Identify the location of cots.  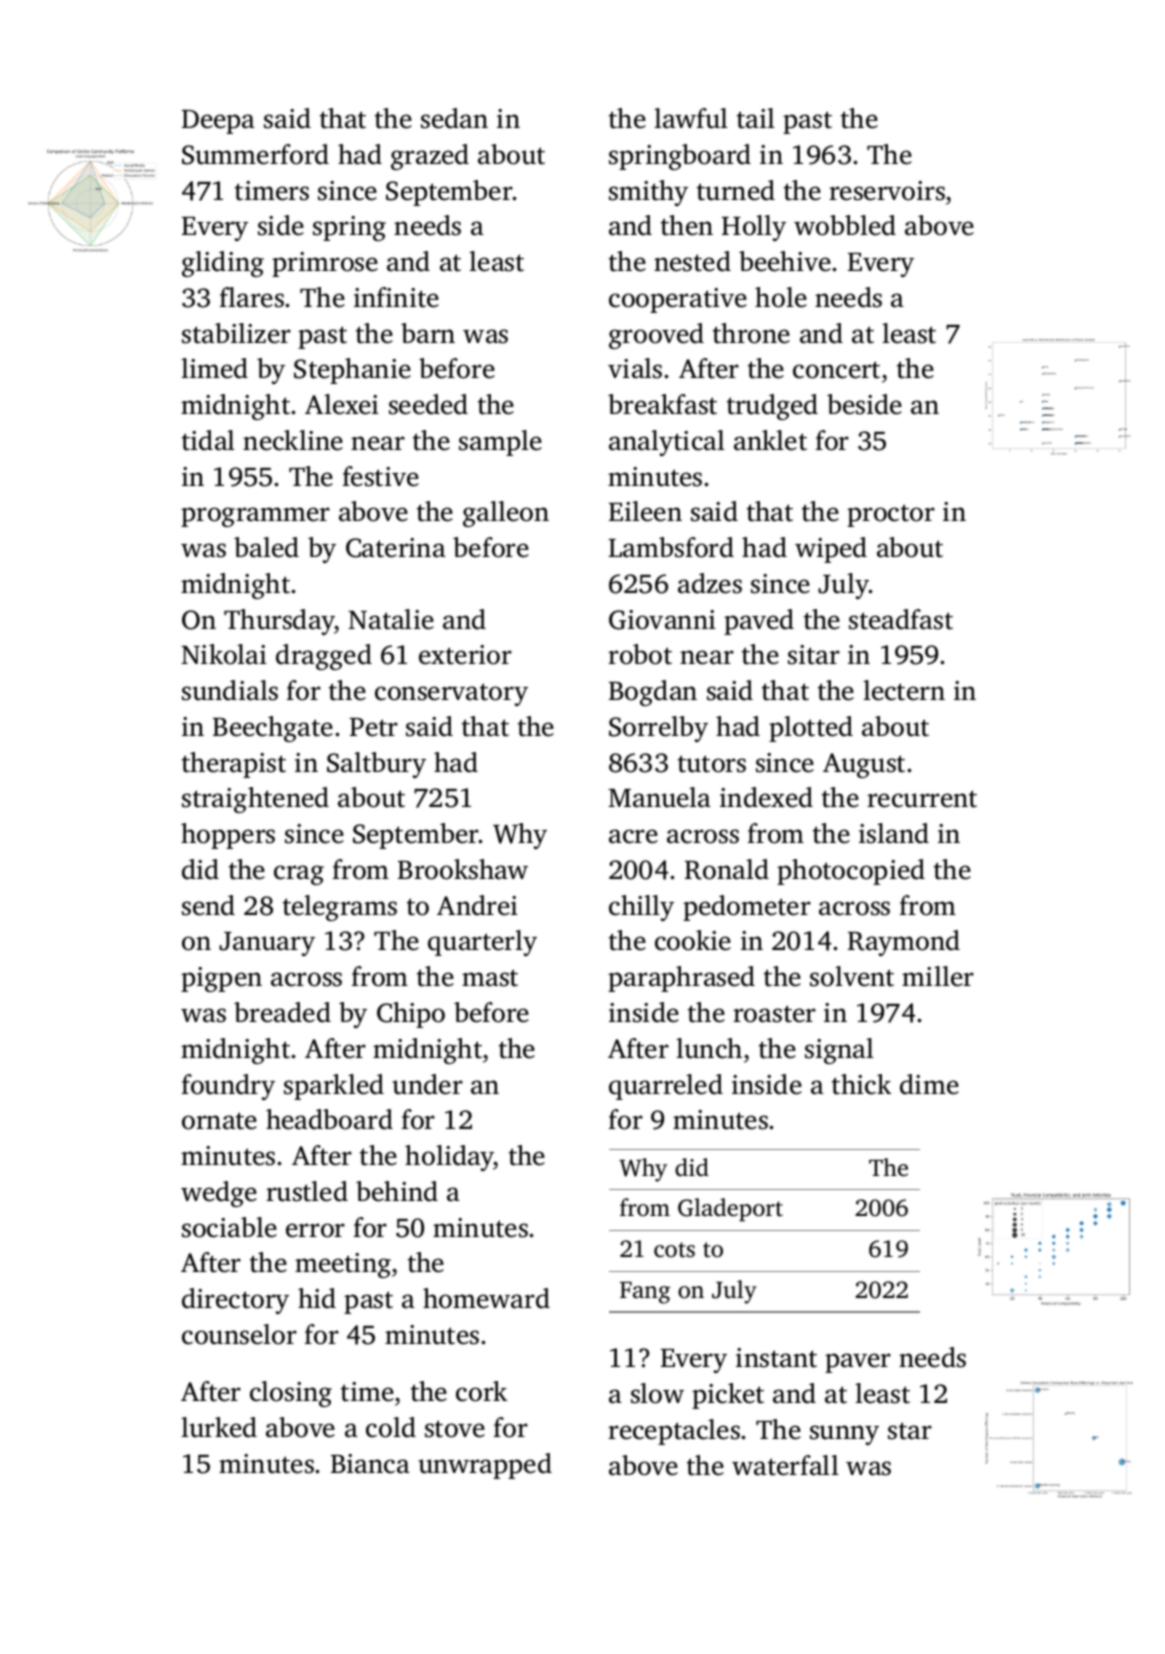
(674, 1250).
